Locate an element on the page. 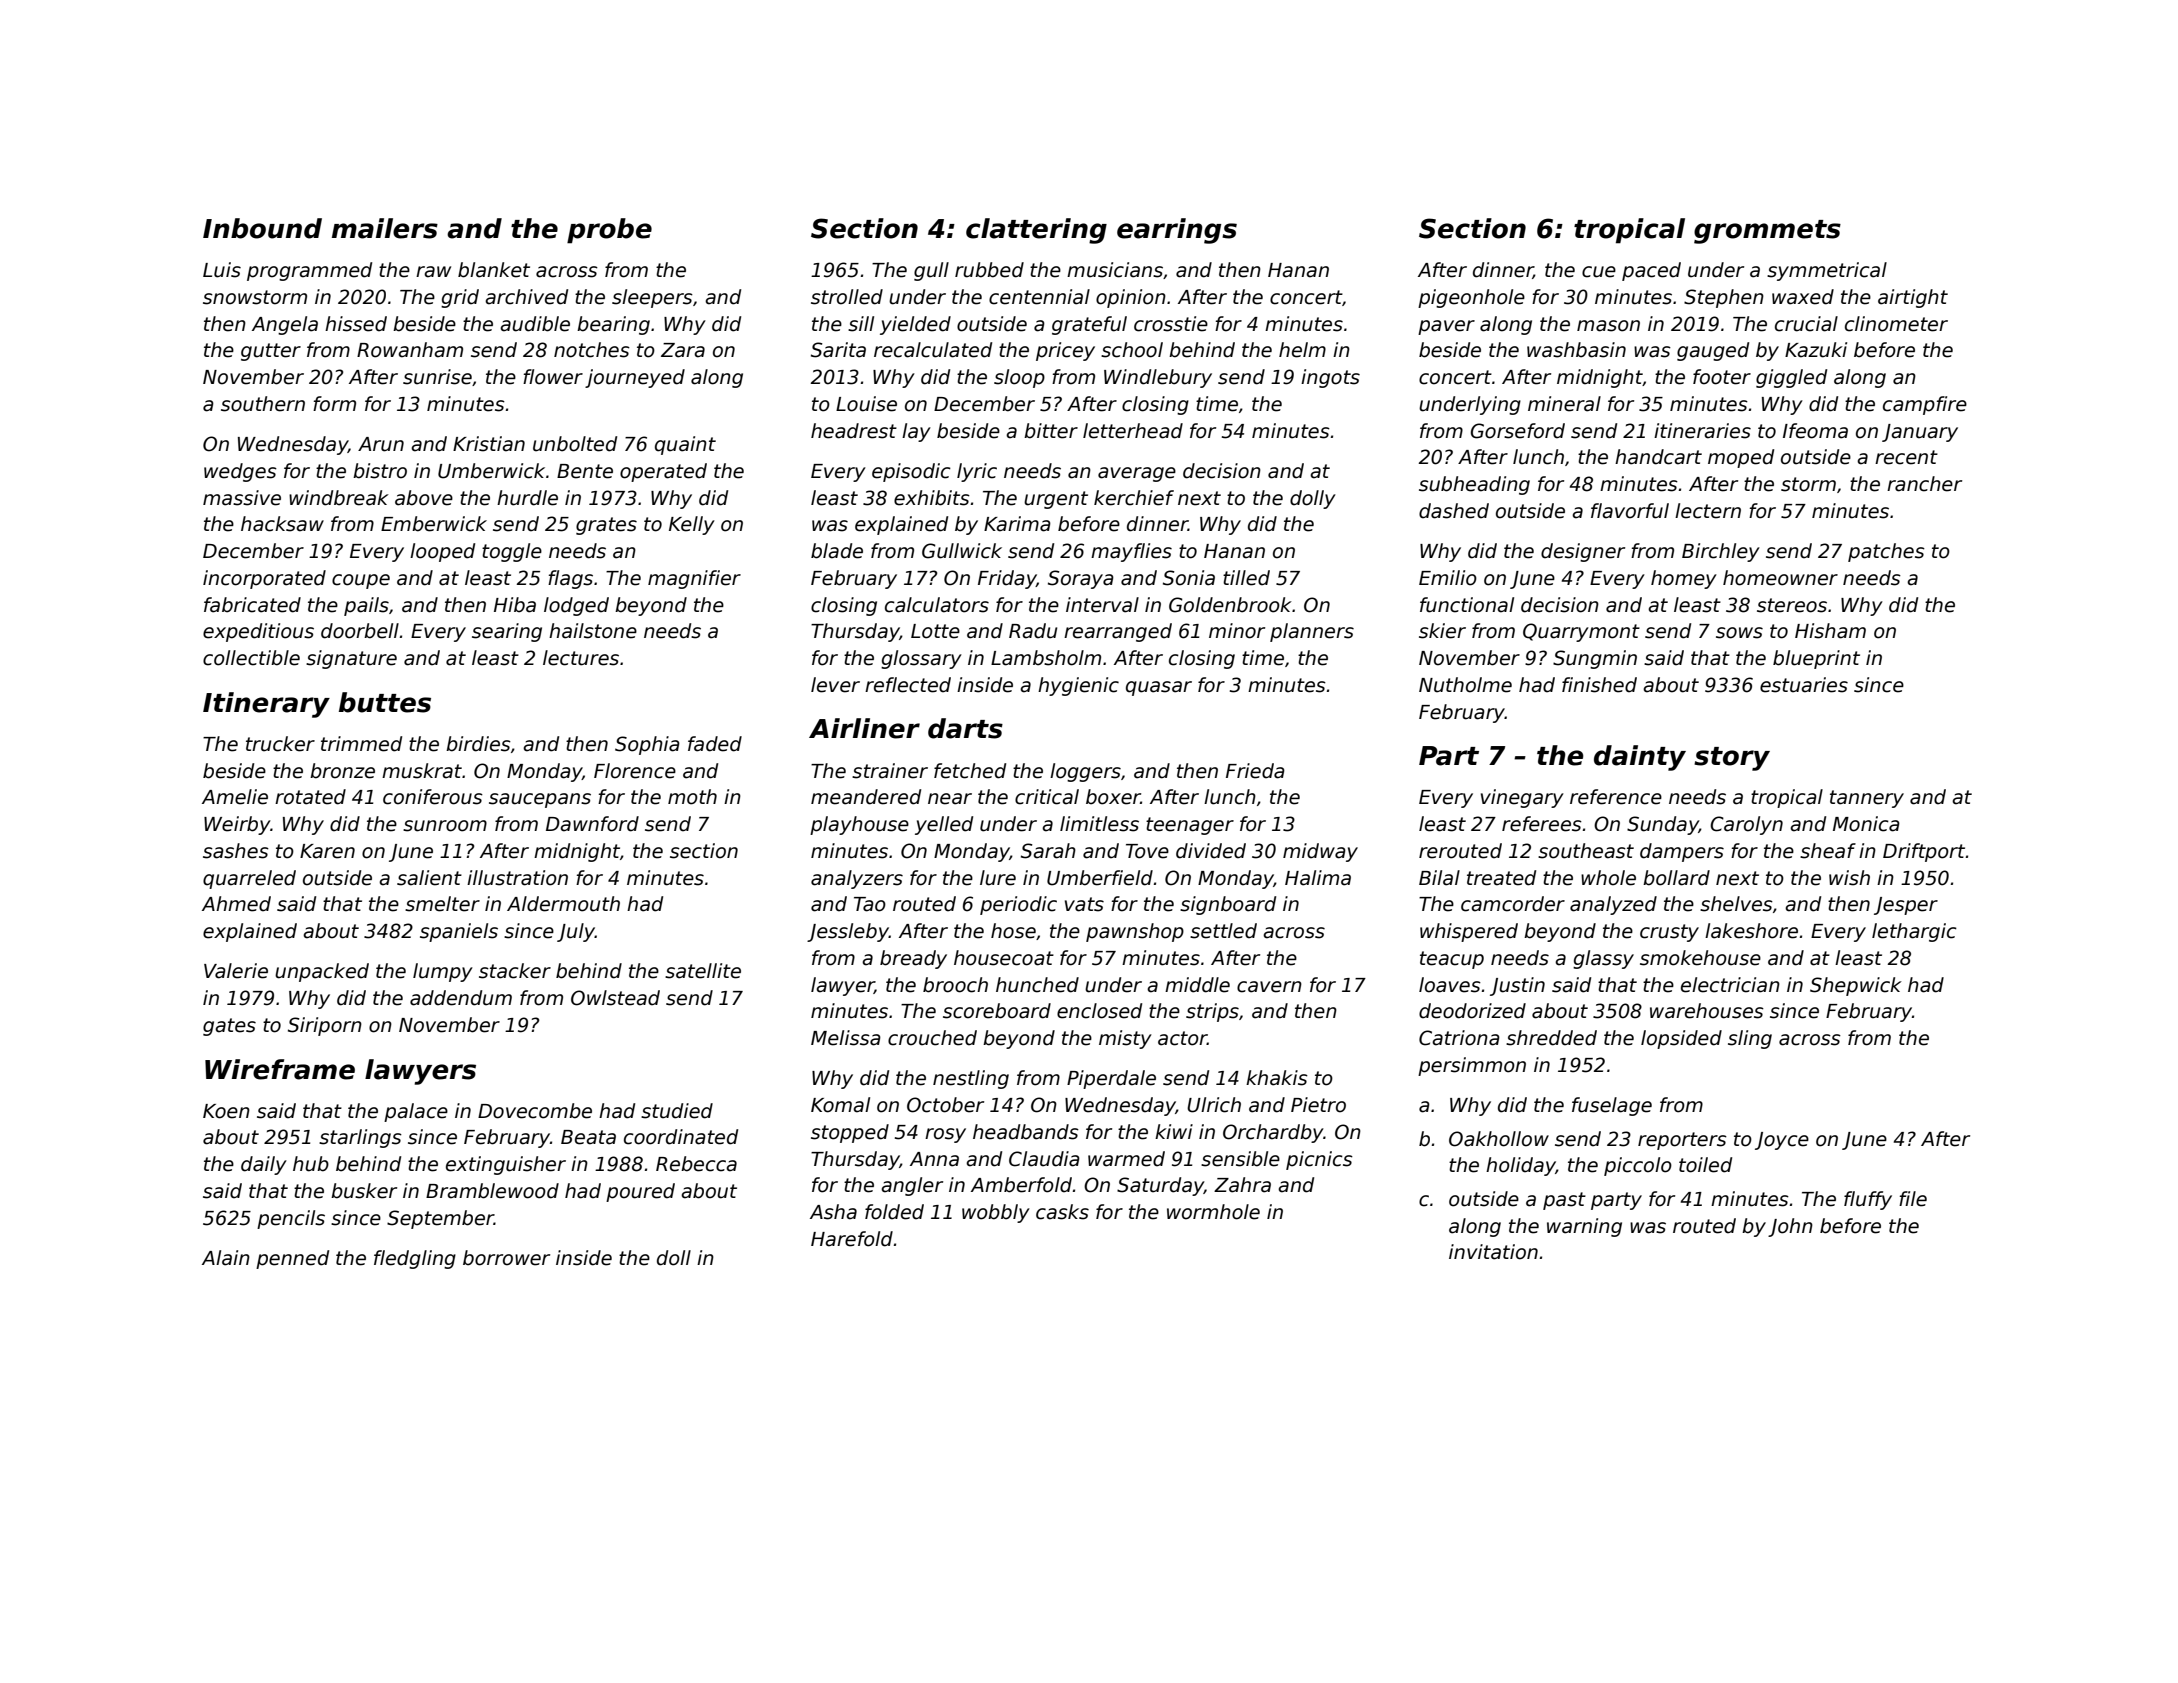 The height and width of the image is (1683, 2178). strolled is located at coordinates (847, 297).
